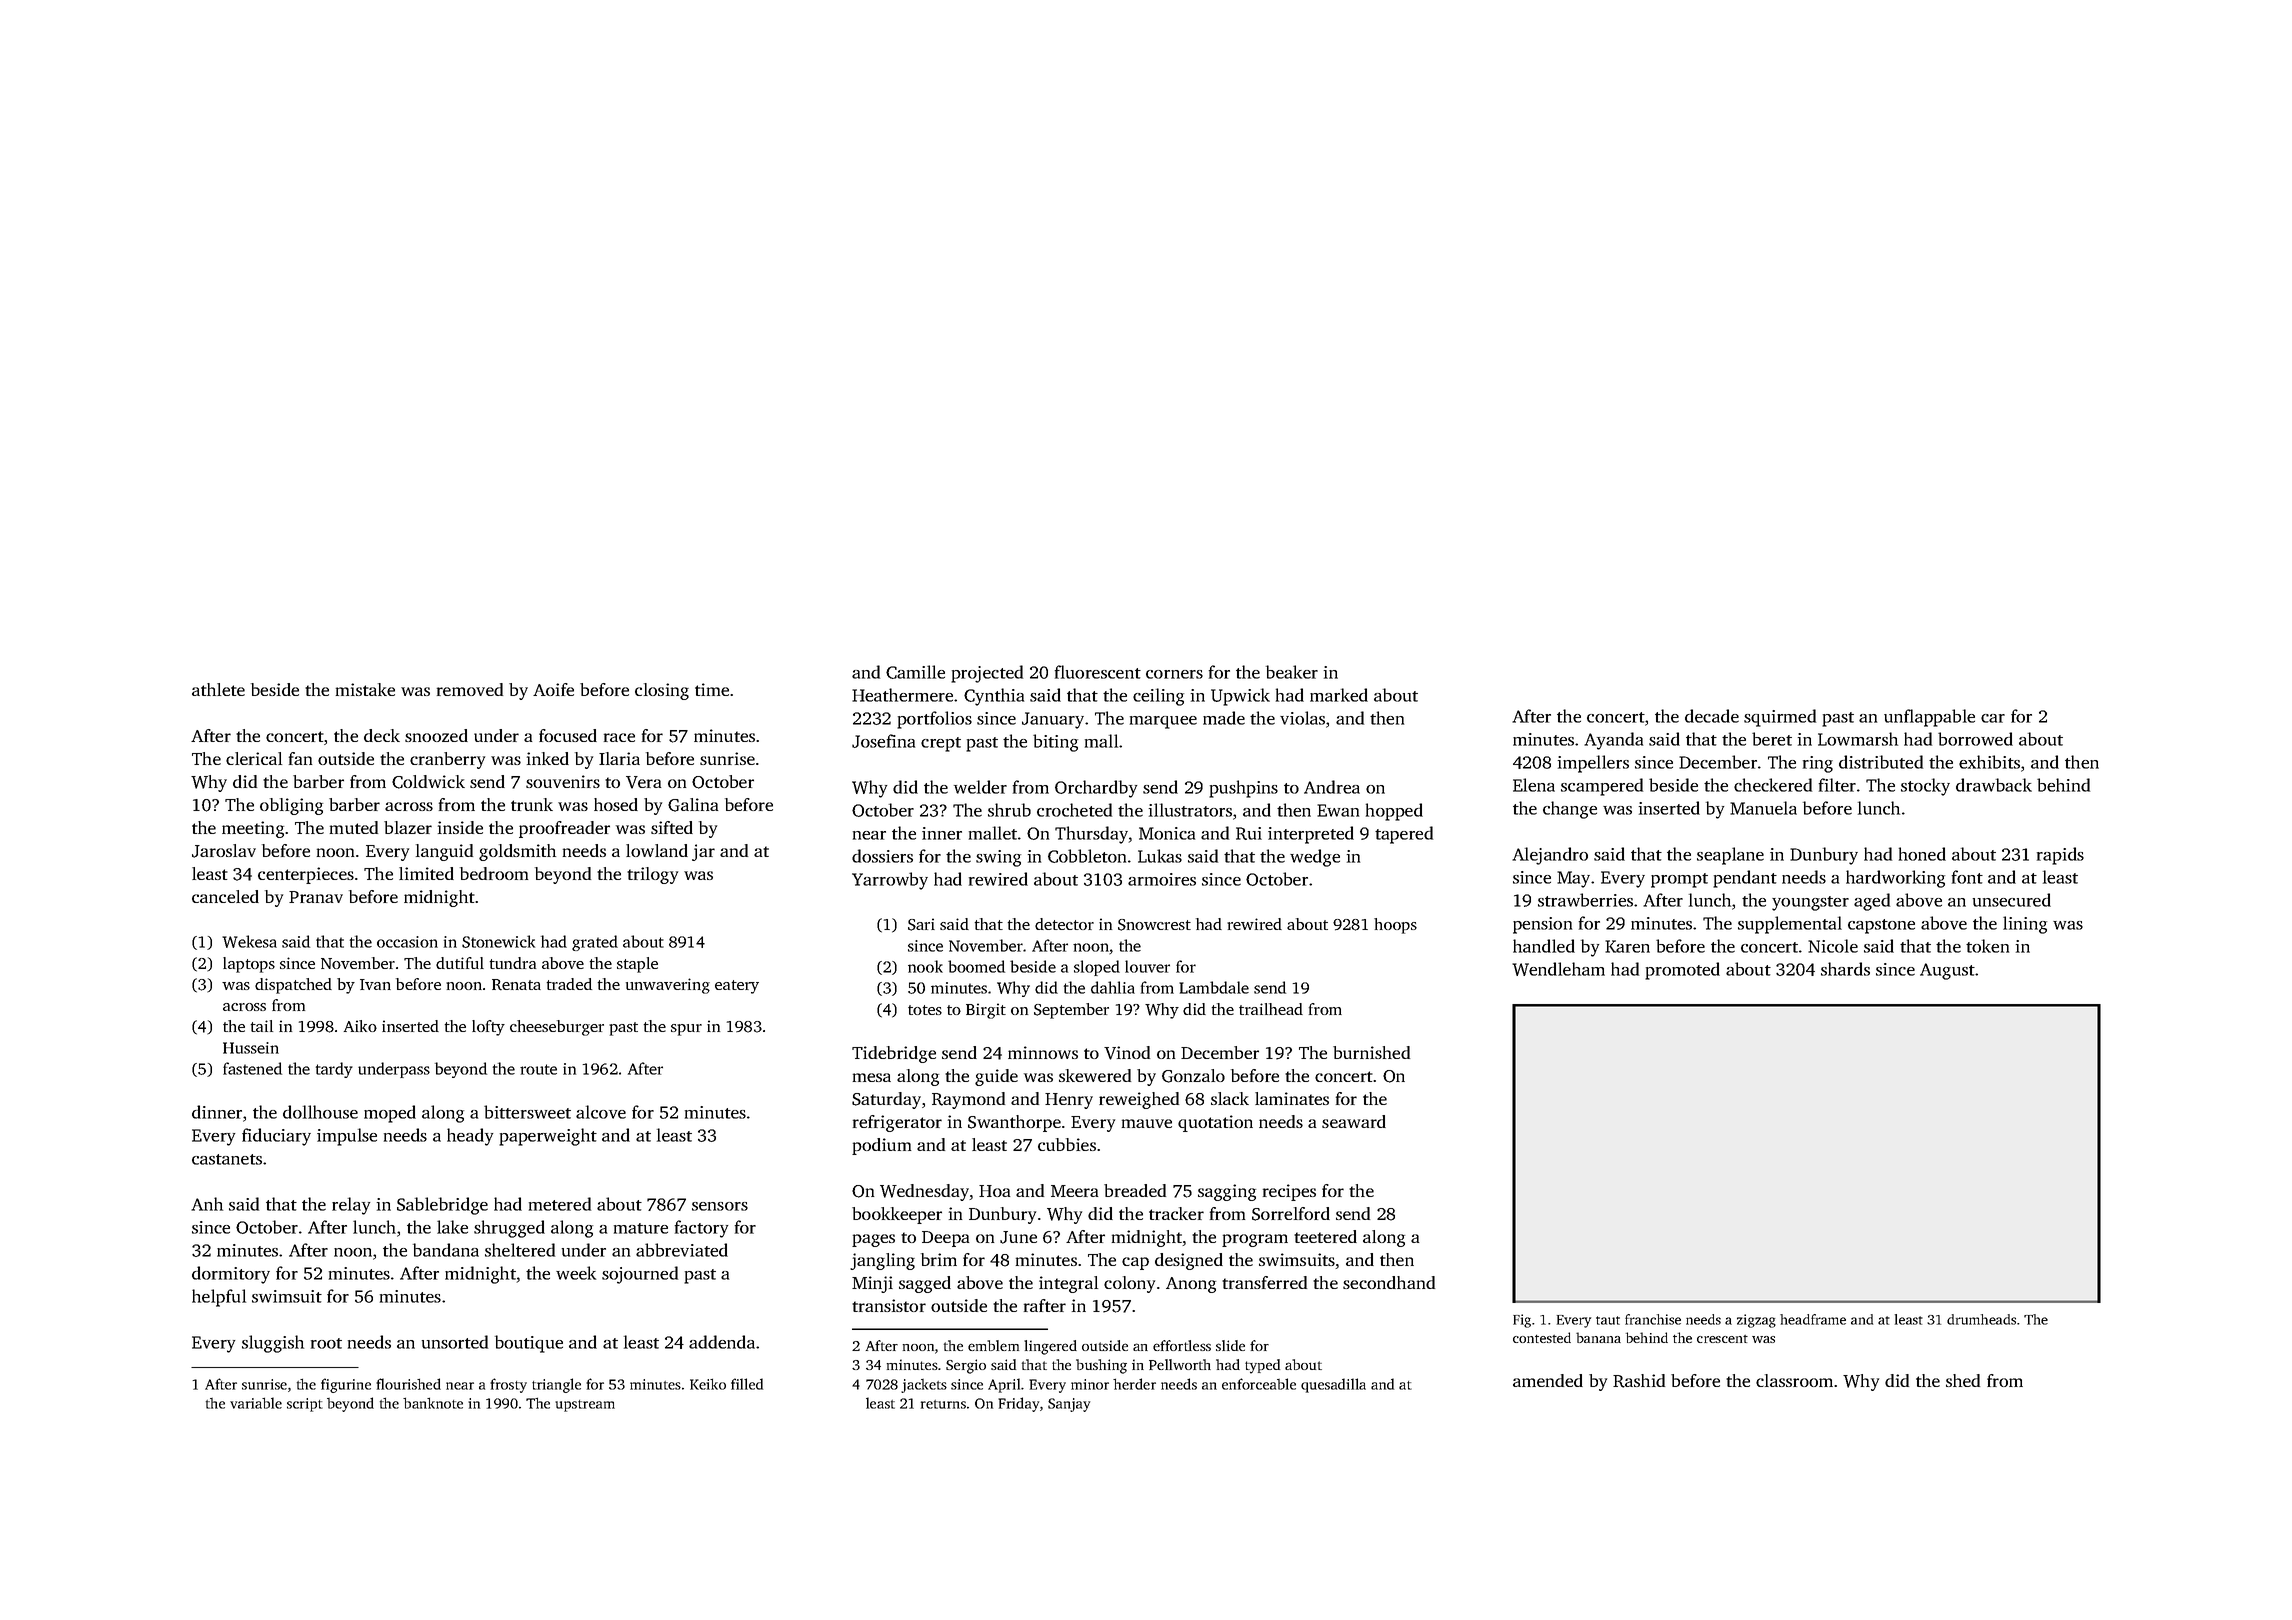 The width and height of the screenshot is (2292, 1620). Describe the element at coordinates (252, 1068) in the screenshot. I see `fastened` at that location.
